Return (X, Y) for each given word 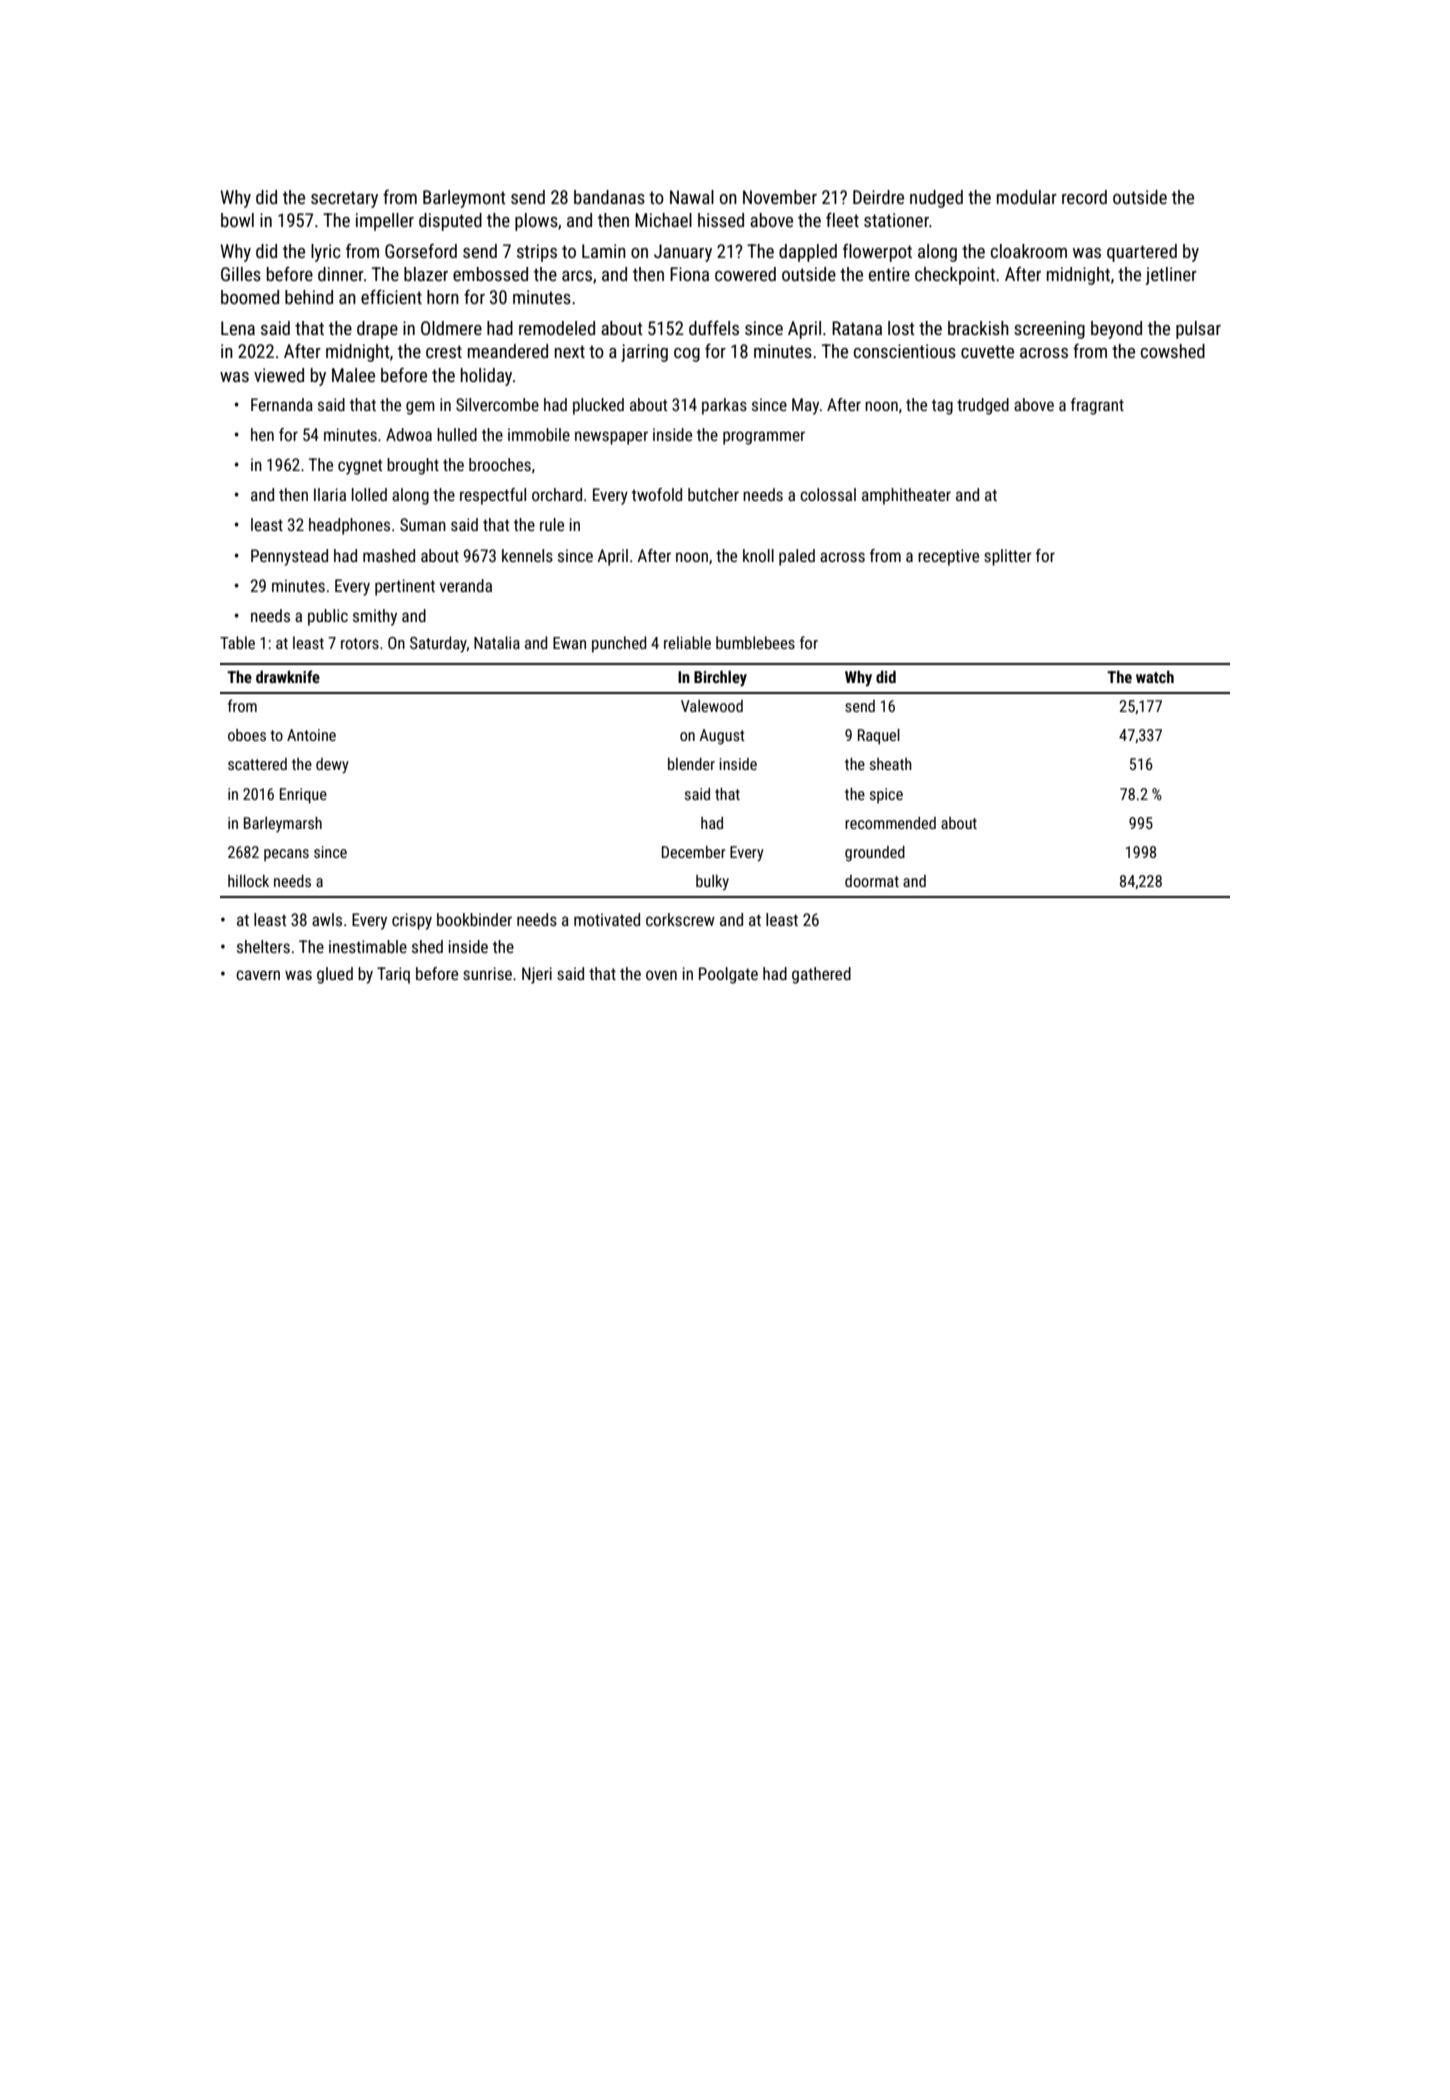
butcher (713, 494)
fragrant (1097, 406)
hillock (248, 881)
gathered (821, 975)
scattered (257, 764)
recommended (890, 823)
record (1084, 197)
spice (886, 796)
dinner (341, 274)
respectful (493, 496)
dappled (808, 253)
